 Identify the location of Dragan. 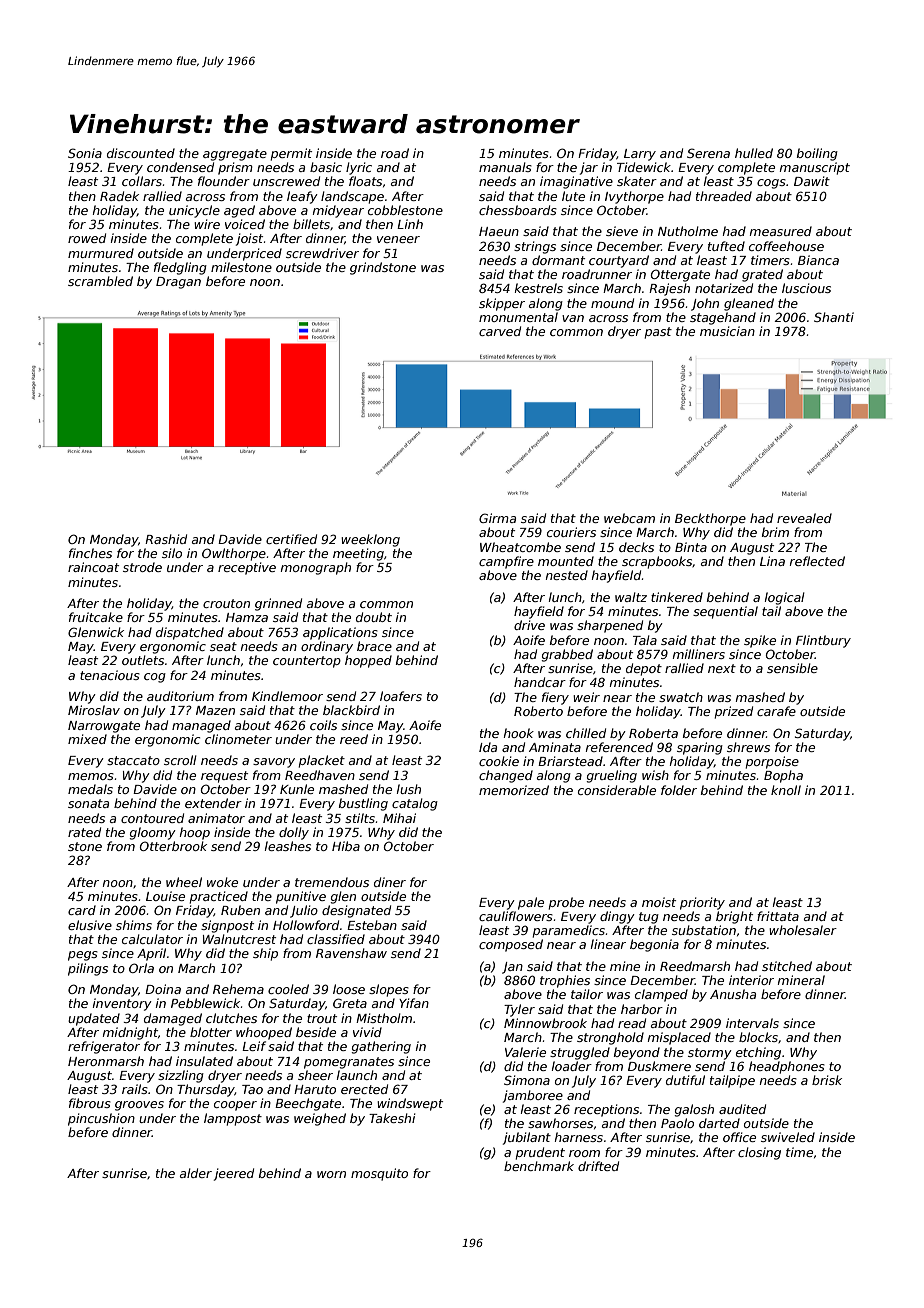
(178, 283).
